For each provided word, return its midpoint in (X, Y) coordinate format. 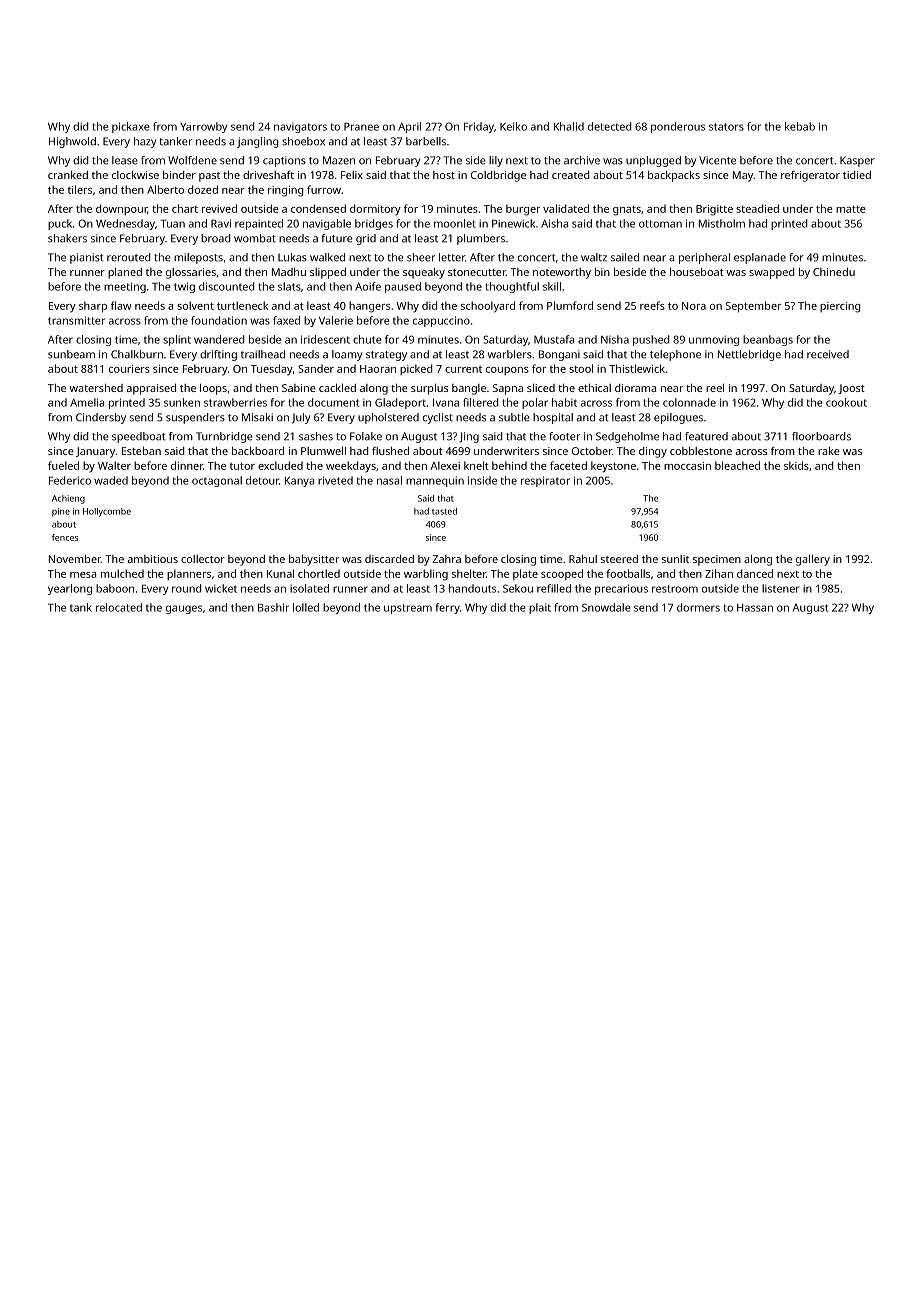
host (444, 175)
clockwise (135, 175)
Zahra (446, 559)
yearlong (70, 589)
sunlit (675, 559)
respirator (545, 481)
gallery (813, 560)
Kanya (299, 482)
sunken (182, 402)
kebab (800, 126)
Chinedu (834, 272)
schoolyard (488, 307)
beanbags (768, 340)
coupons (507, 371)
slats (289, 286)
